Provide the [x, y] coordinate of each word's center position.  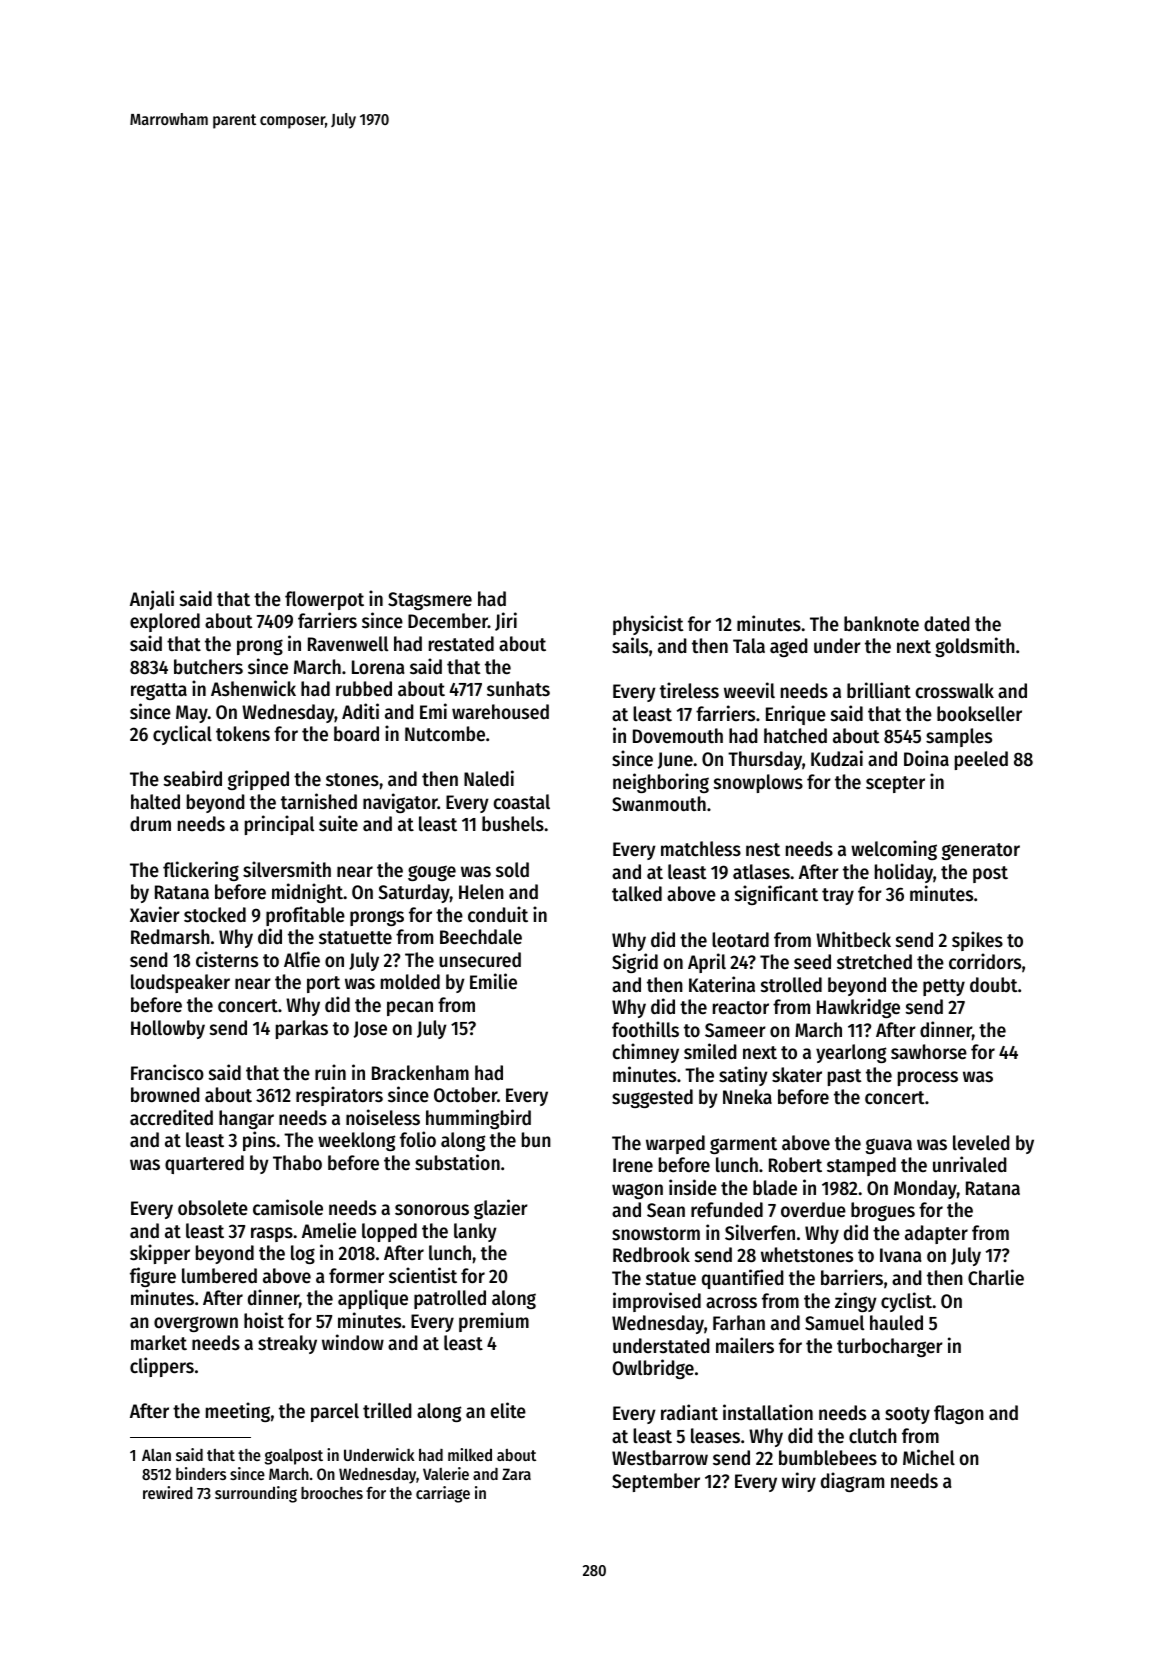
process [928, 1078]
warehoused [500, 712]
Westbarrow [660, 1458]
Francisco [167, 1072]
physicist [648, 625]
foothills [645, 1029]
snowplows [758, 783]
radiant [689, 1412]
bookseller [979, 714]
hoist [264, 1320]
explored [165, 622]
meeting [238, 1412]
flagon [959, 1414]
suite [338, 823]
